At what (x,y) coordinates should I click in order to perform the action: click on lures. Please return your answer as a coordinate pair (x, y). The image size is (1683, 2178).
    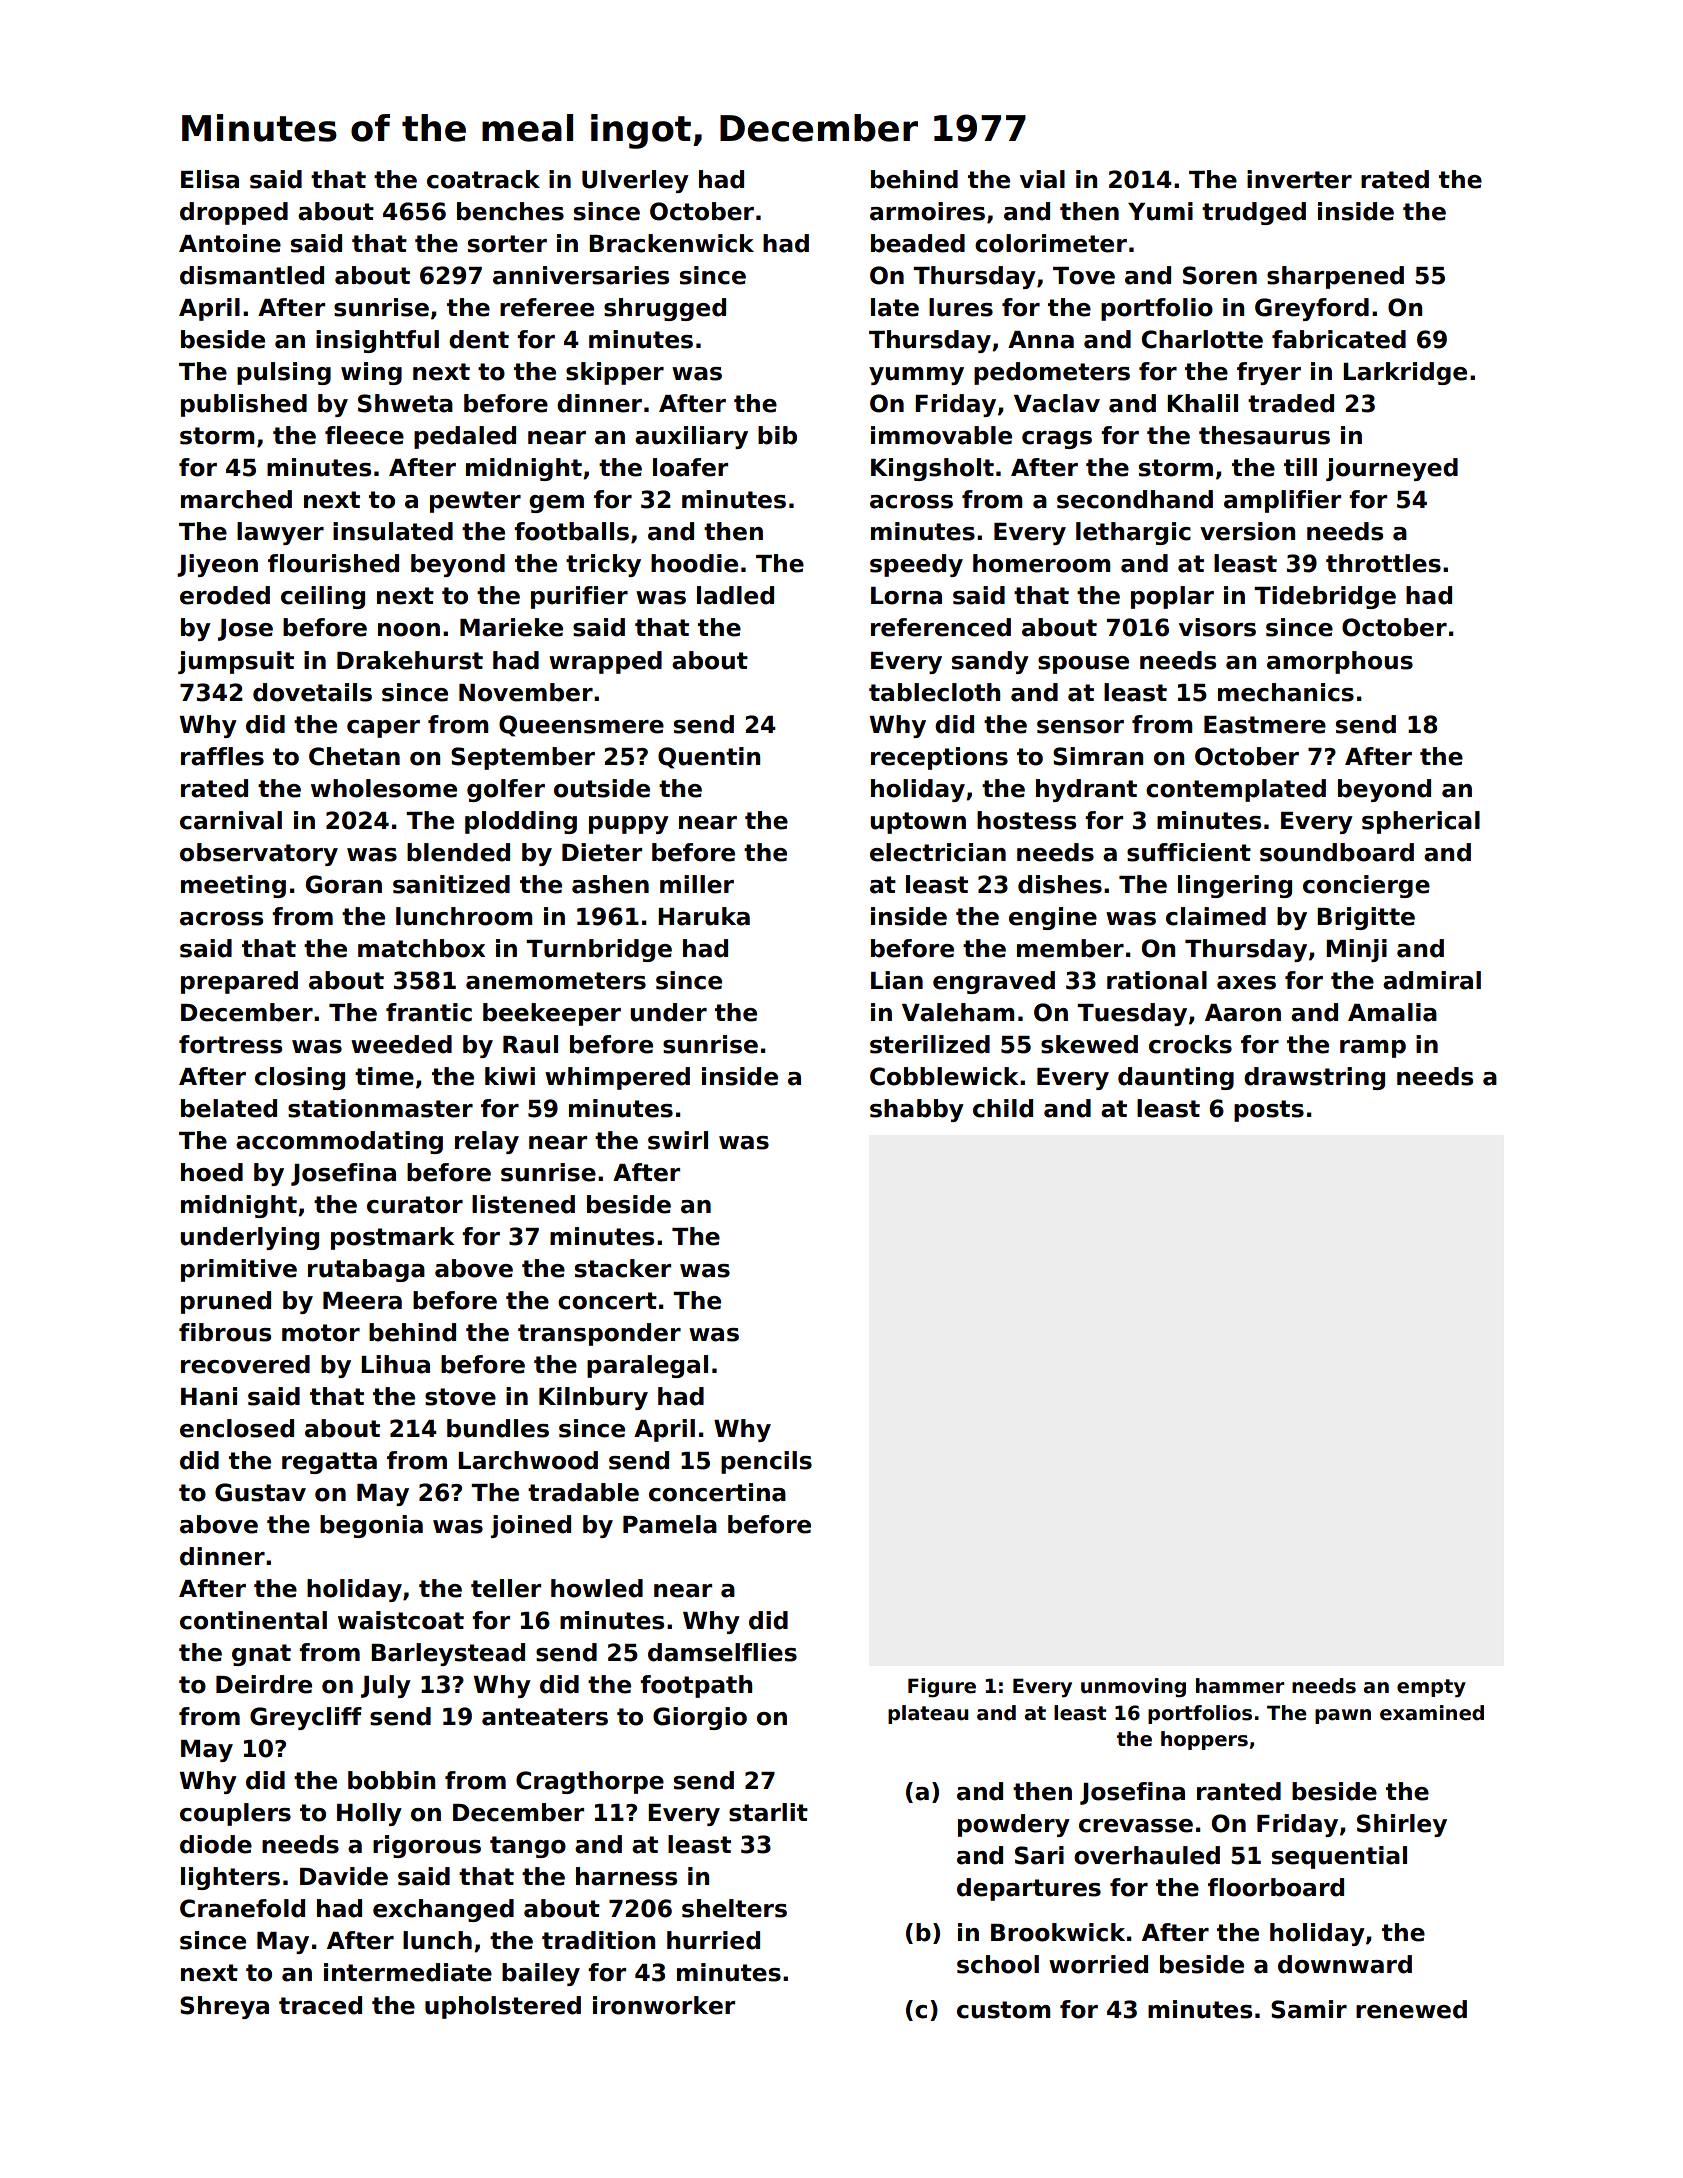
    Looking at the image, I should click on (961, 307).
